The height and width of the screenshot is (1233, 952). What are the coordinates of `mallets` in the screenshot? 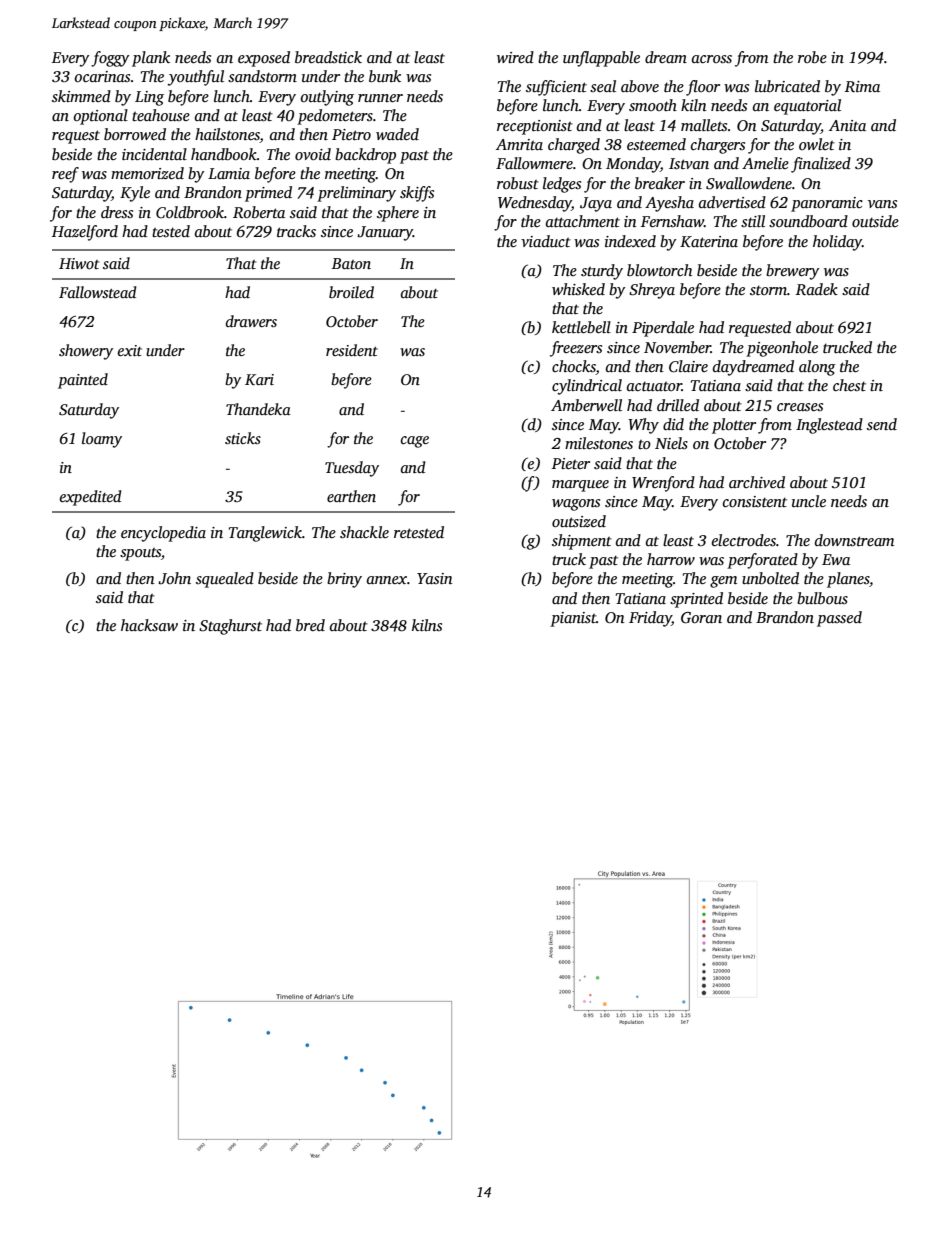 It's located at (704, 125).
